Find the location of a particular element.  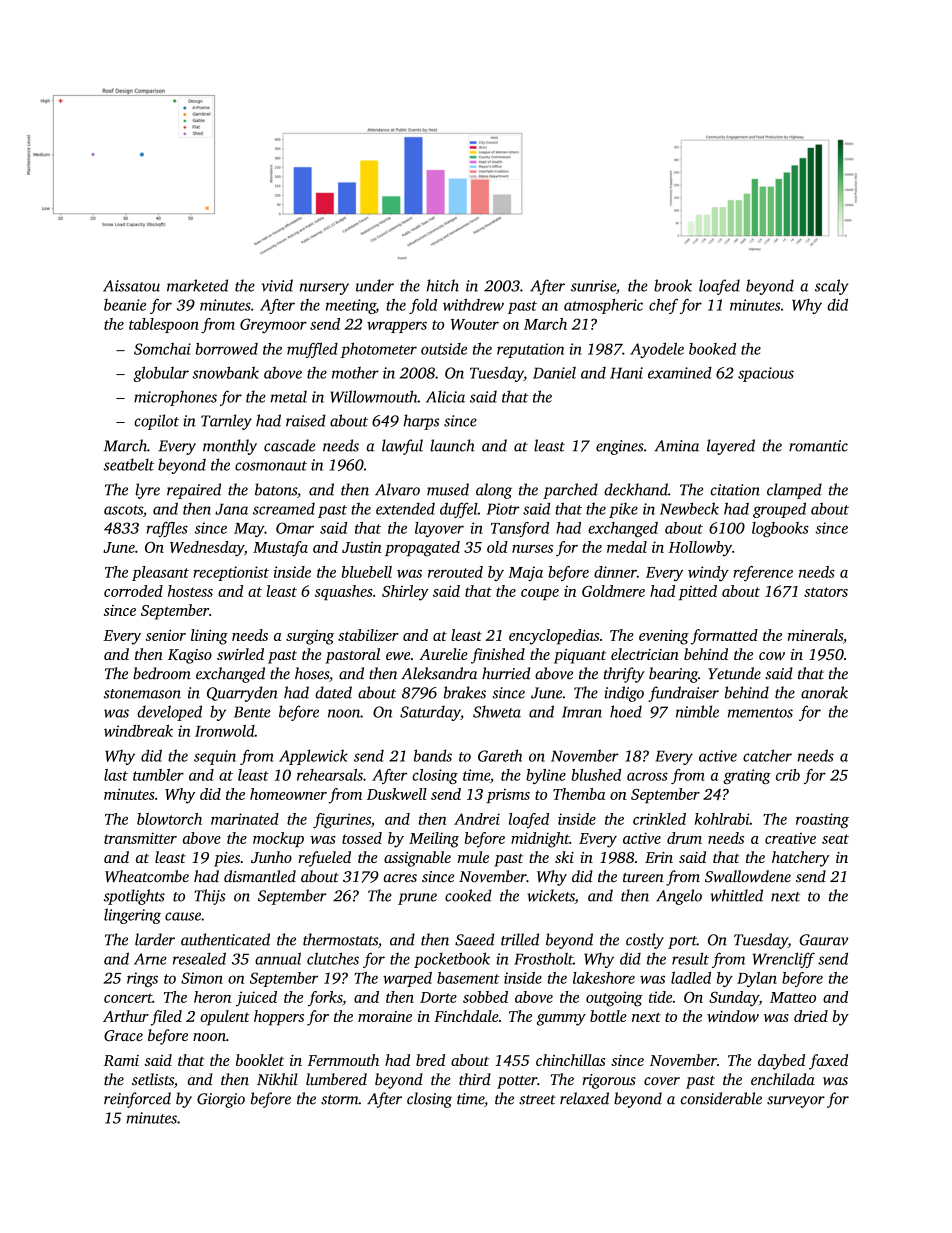

borrowed is located at coordinates (226, 349).
